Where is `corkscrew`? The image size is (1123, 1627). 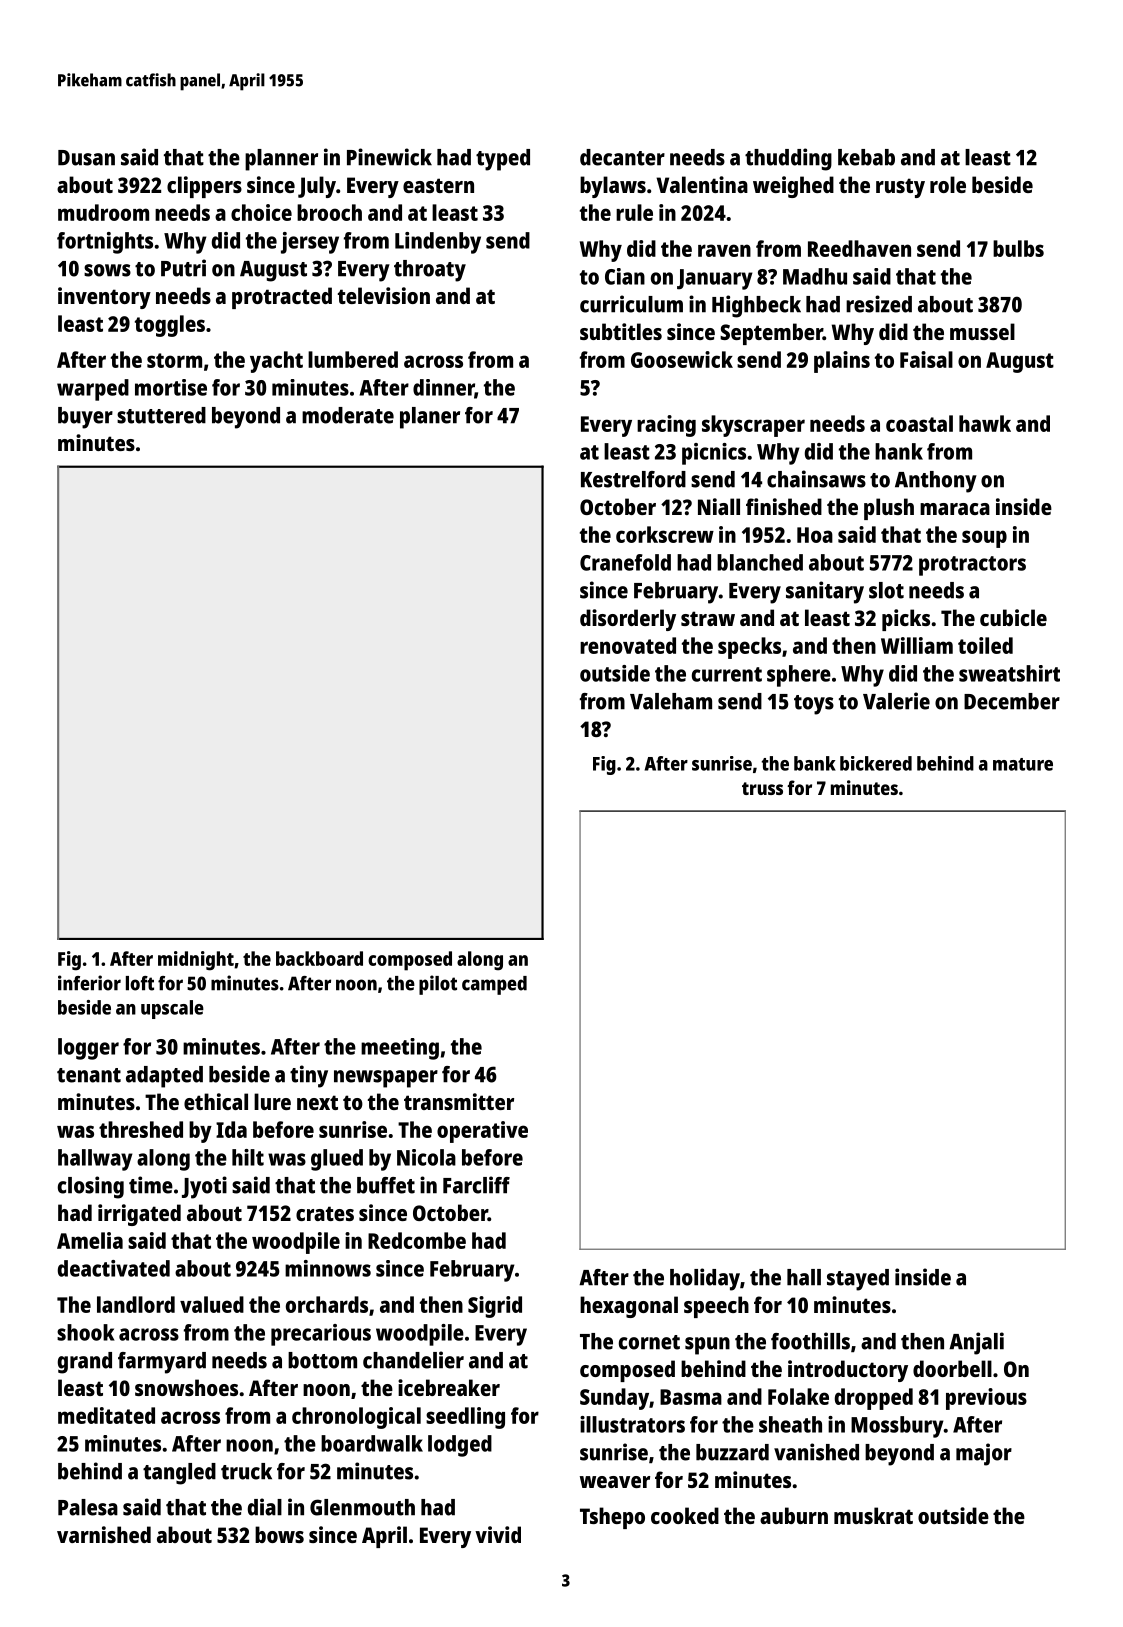 corkscrew is located at coordinates (665, 534).
